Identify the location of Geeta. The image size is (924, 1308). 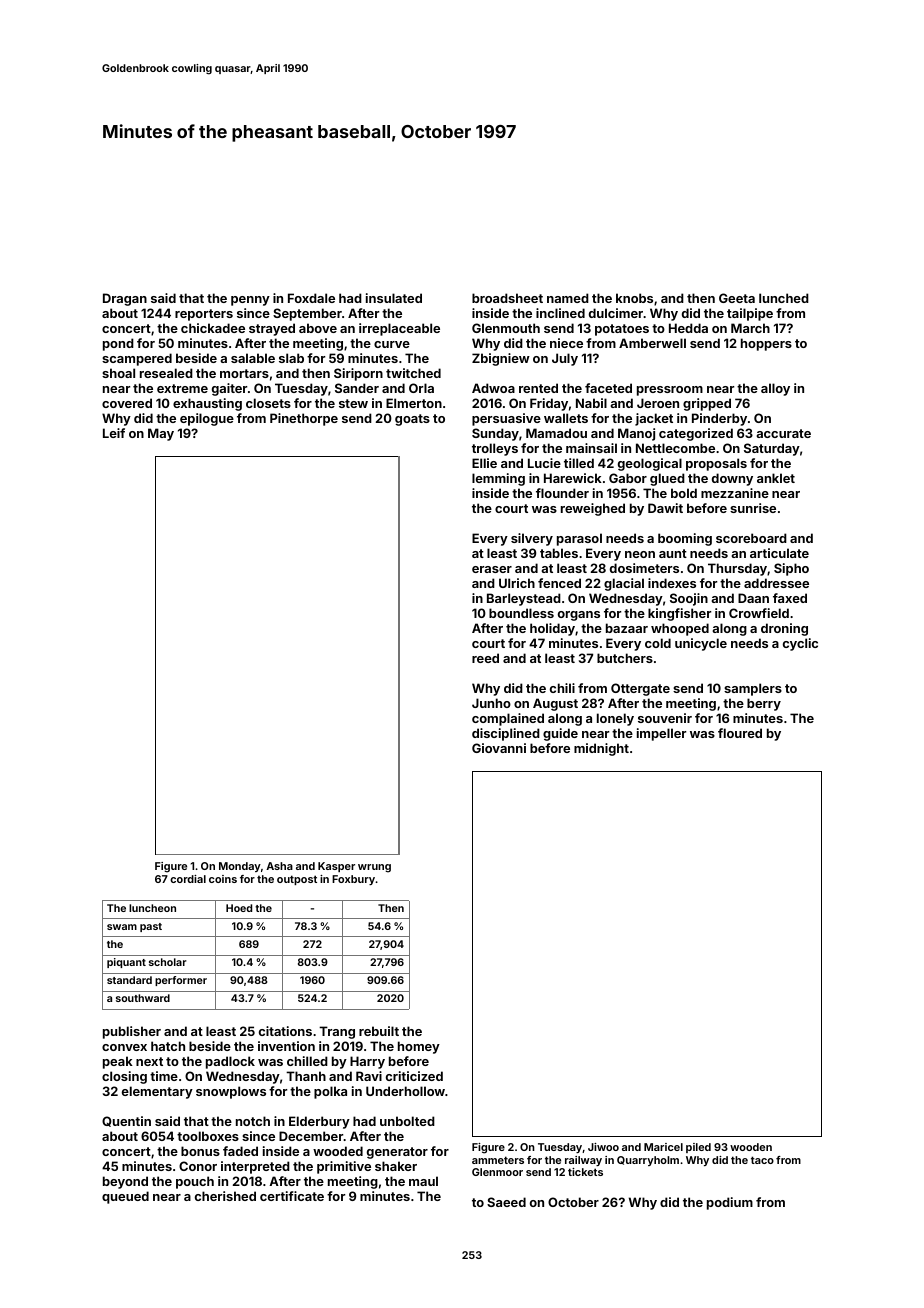
(737, 298).
